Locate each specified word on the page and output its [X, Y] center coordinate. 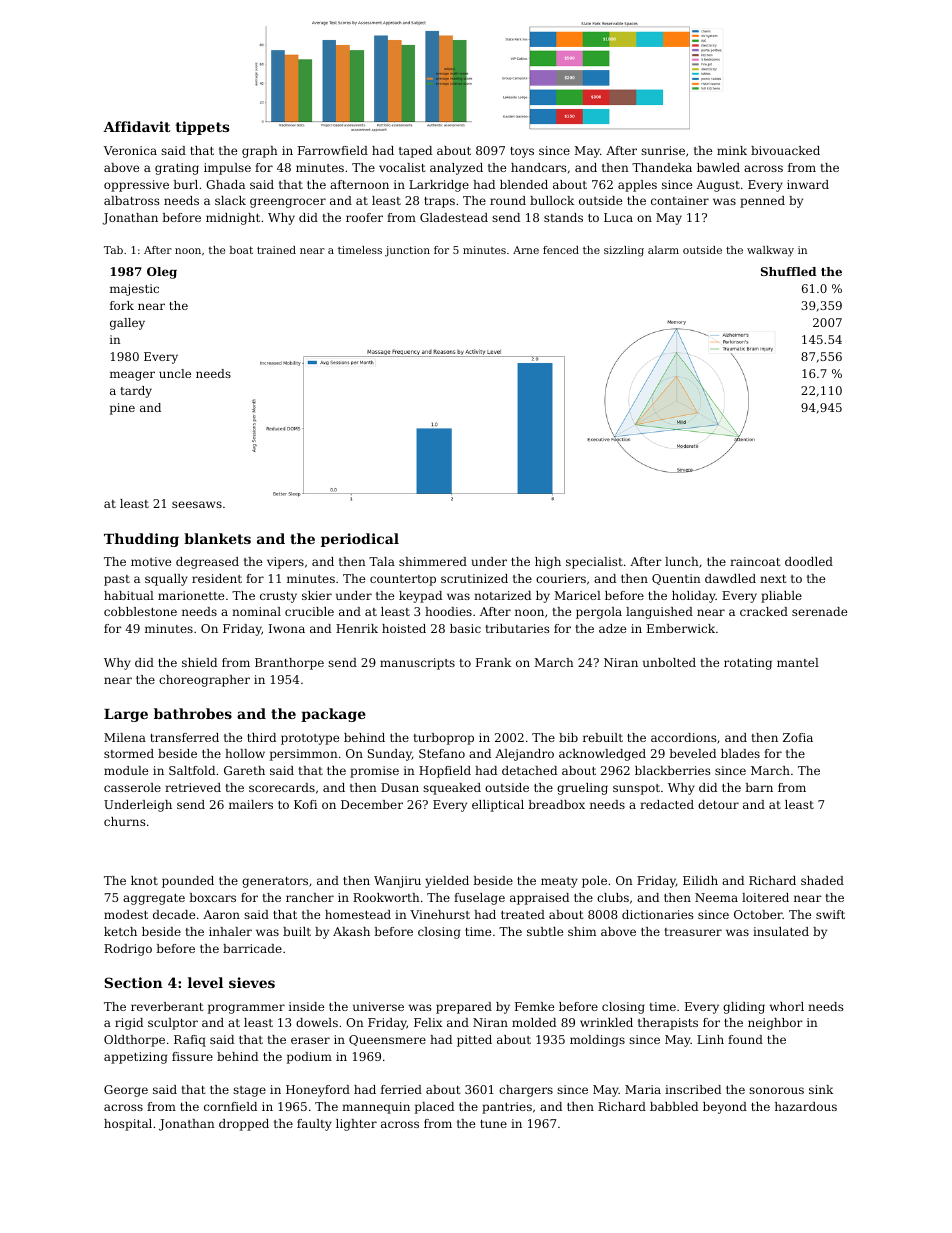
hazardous [806, 1106]
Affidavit [137, 126]
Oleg [162, 273]
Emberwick [681, 628]
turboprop [444, 739]
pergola [599, 613]
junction [407, 251]
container [680, 200]
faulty [314, 1125]
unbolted [669, 662]
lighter [356, 1125]
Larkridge [439, 186]
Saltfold [192, 770]
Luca [618, 217]
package [333, 715]
